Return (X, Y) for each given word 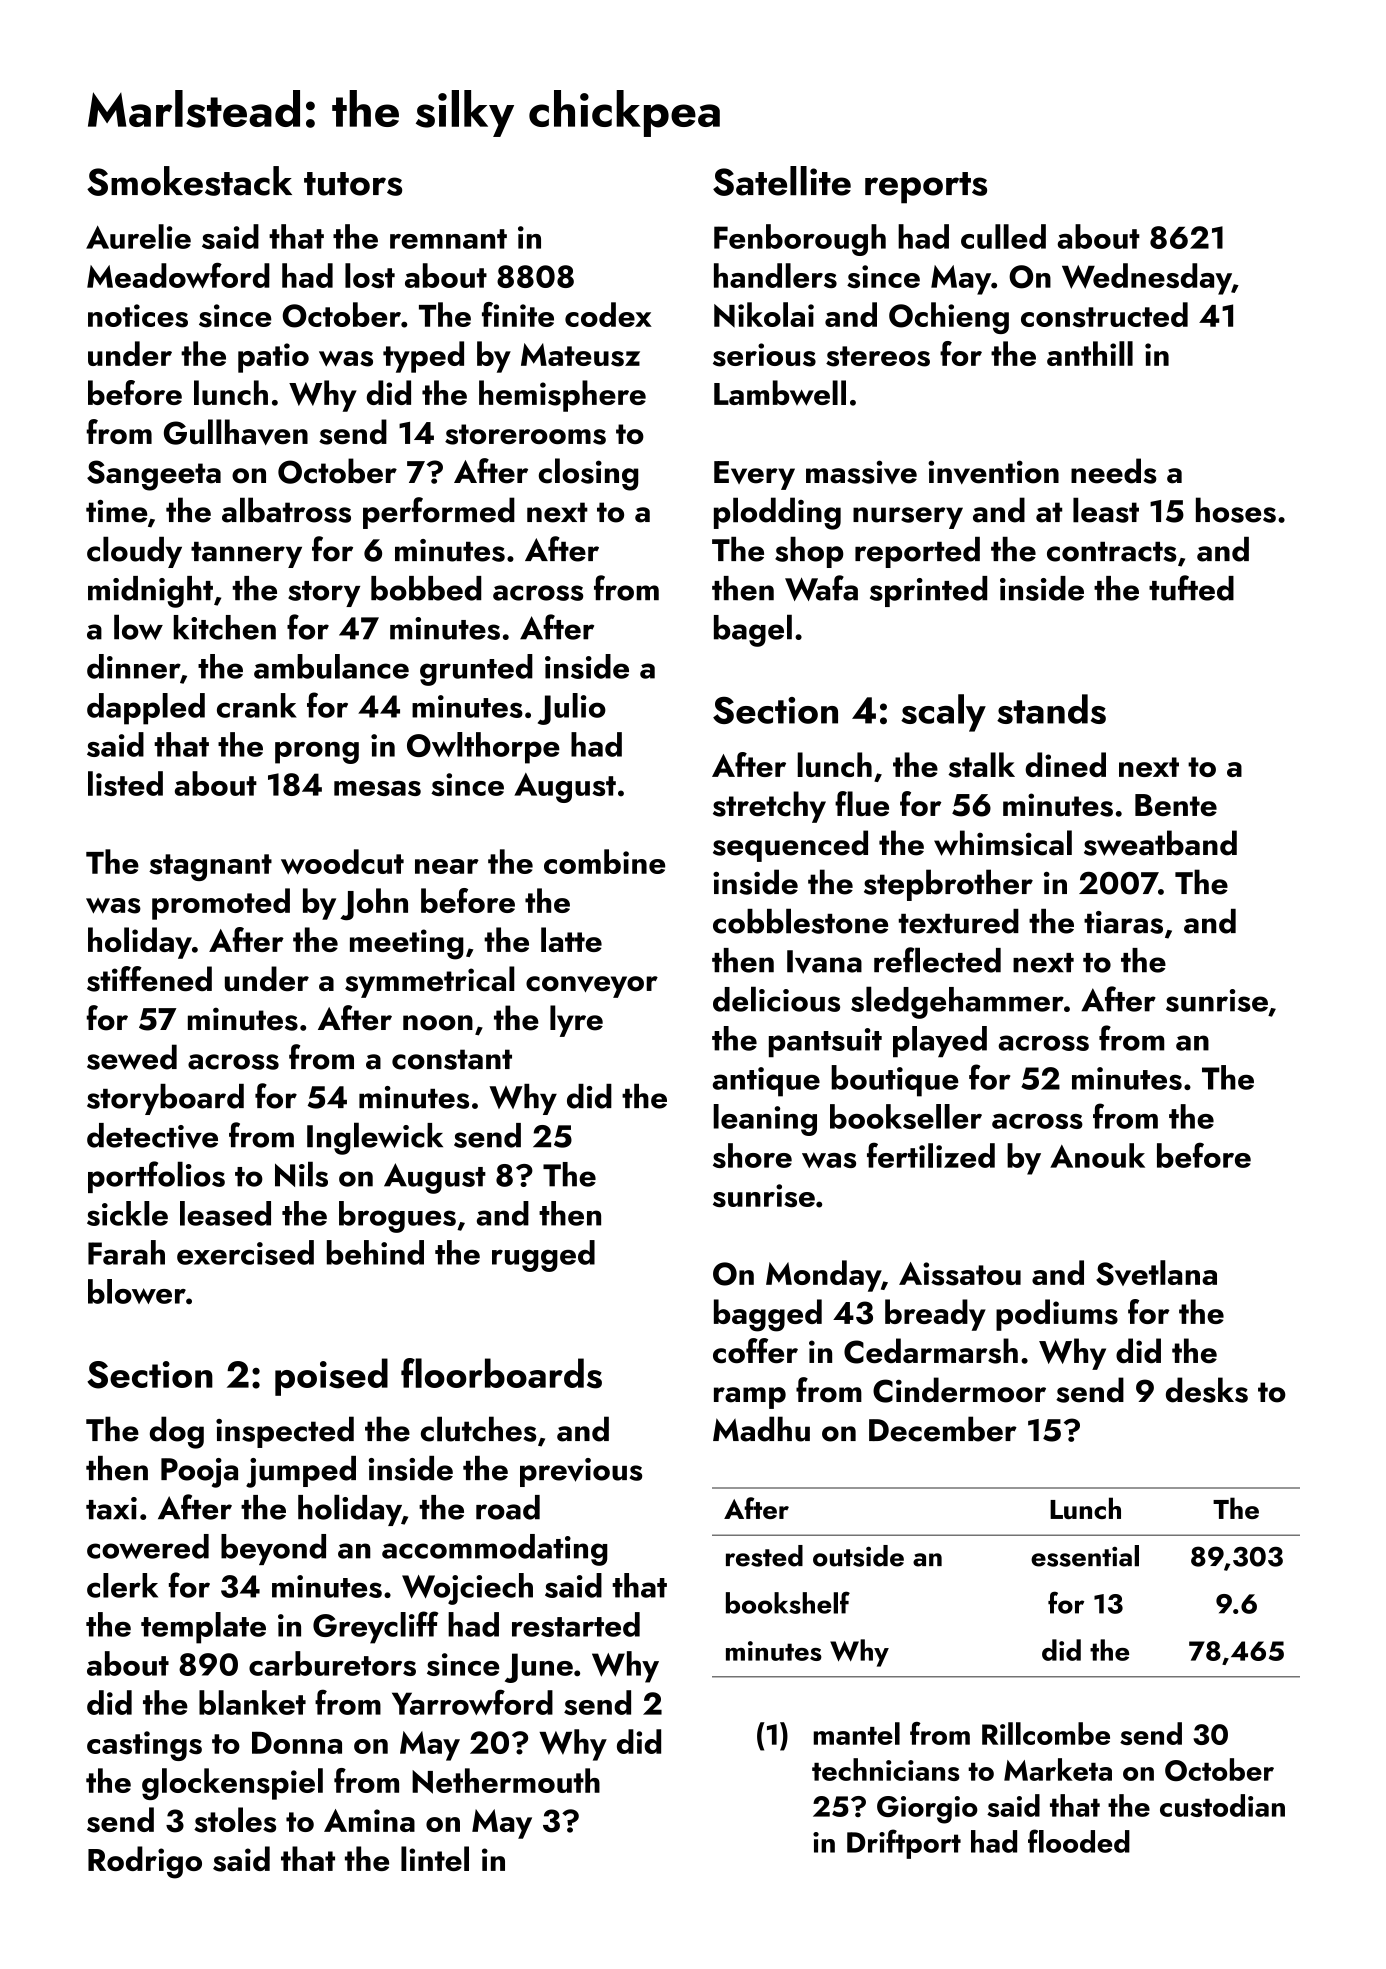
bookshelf (788, 1602)
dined (1065, 764)
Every (754, 475)
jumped (301, 1472)
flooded (1079, 1841)
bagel (753, 630)
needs (1114, 471)
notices (138, 316)
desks (1207, 1390)
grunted (476, 670)
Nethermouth (506, 1781)
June (539, 1668)
